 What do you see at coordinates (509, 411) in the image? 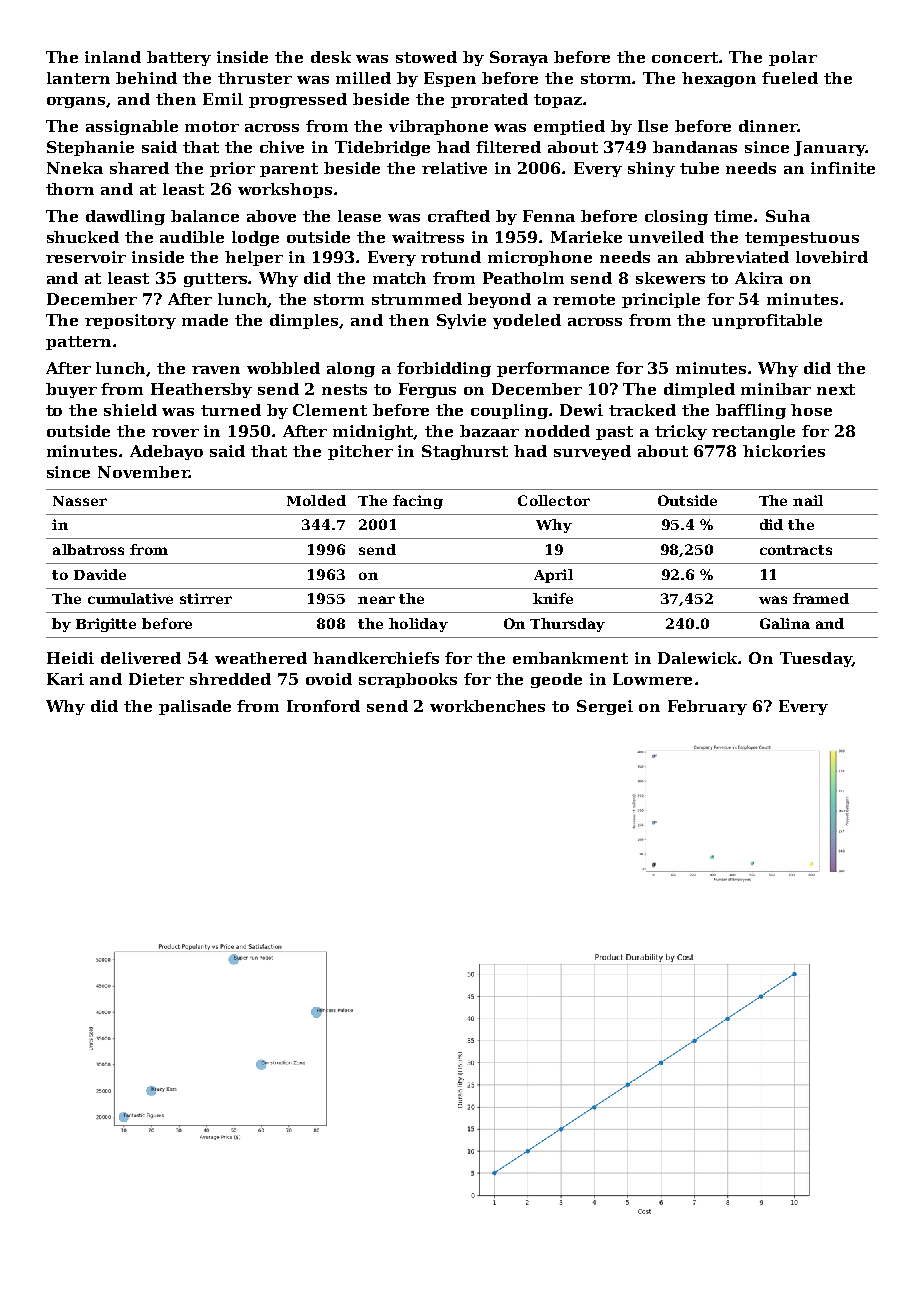
I see `coupling` at bounding box center [509, 411].
